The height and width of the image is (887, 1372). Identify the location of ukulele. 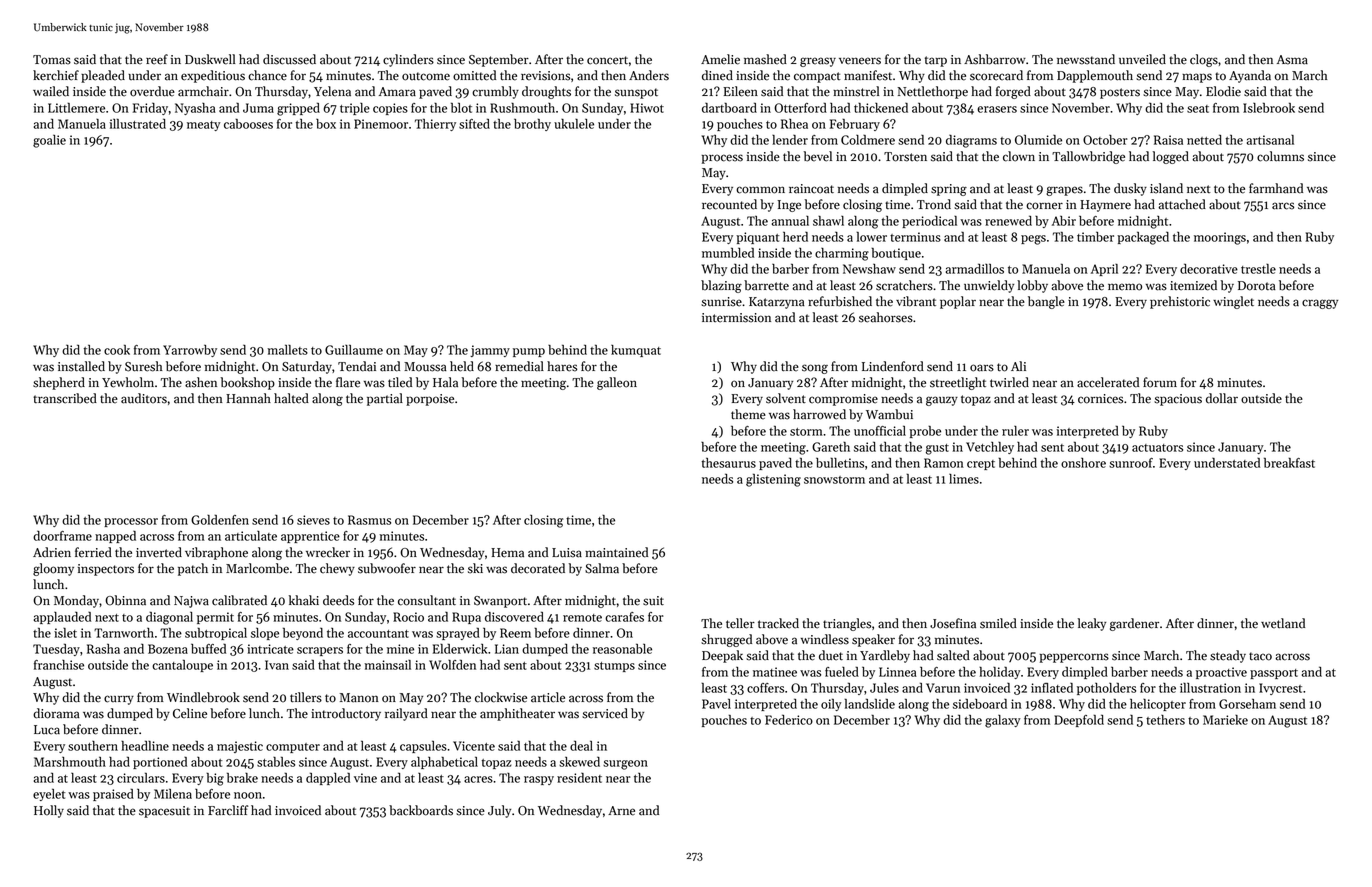
(574, 124).
